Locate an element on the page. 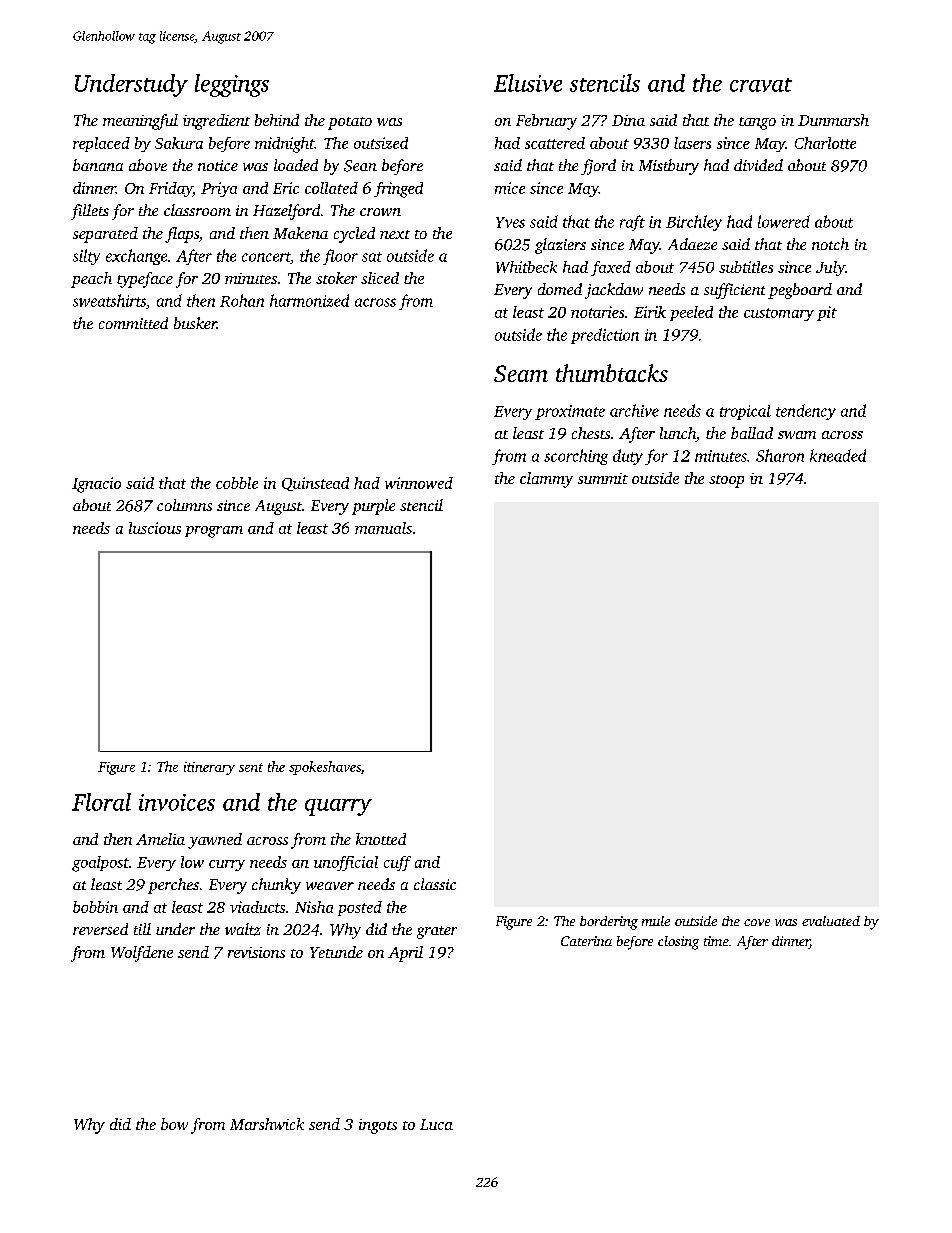  Floral is located at coordinates (101, 802).
